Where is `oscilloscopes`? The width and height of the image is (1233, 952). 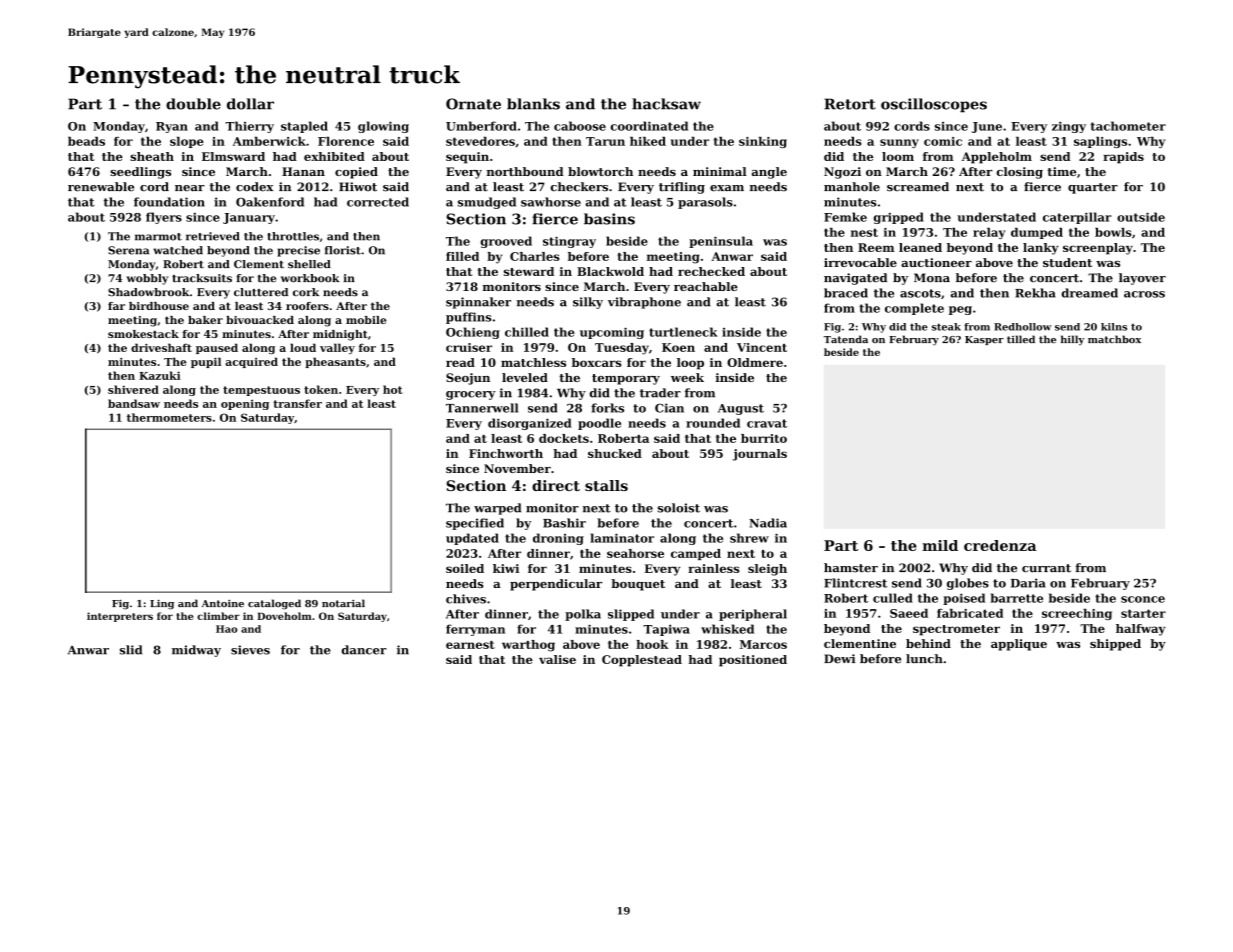
oscilloscopes is located at coordinates (934, 105).
